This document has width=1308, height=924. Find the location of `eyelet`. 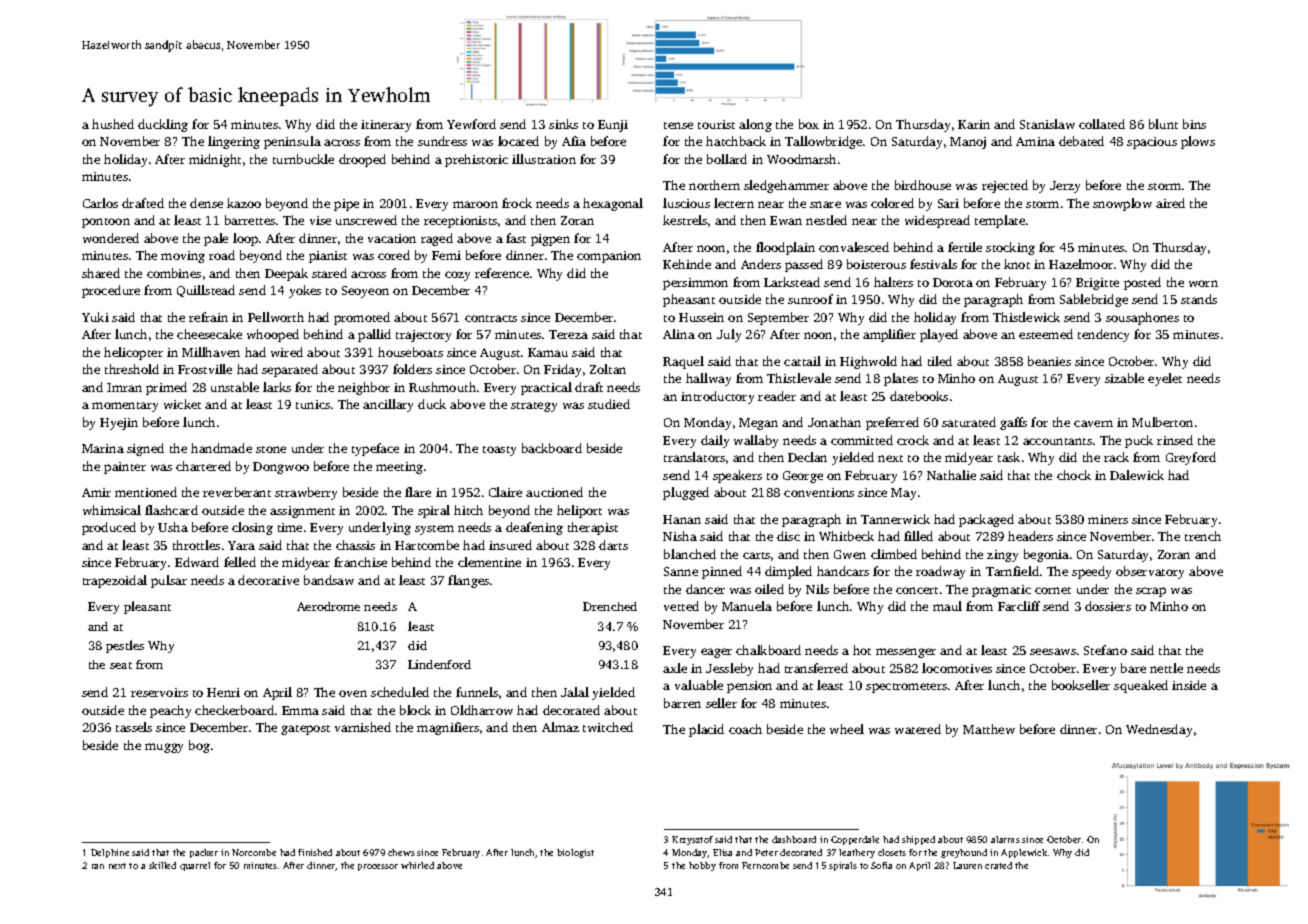

eyelet is located at coordinates (1165, 379).
